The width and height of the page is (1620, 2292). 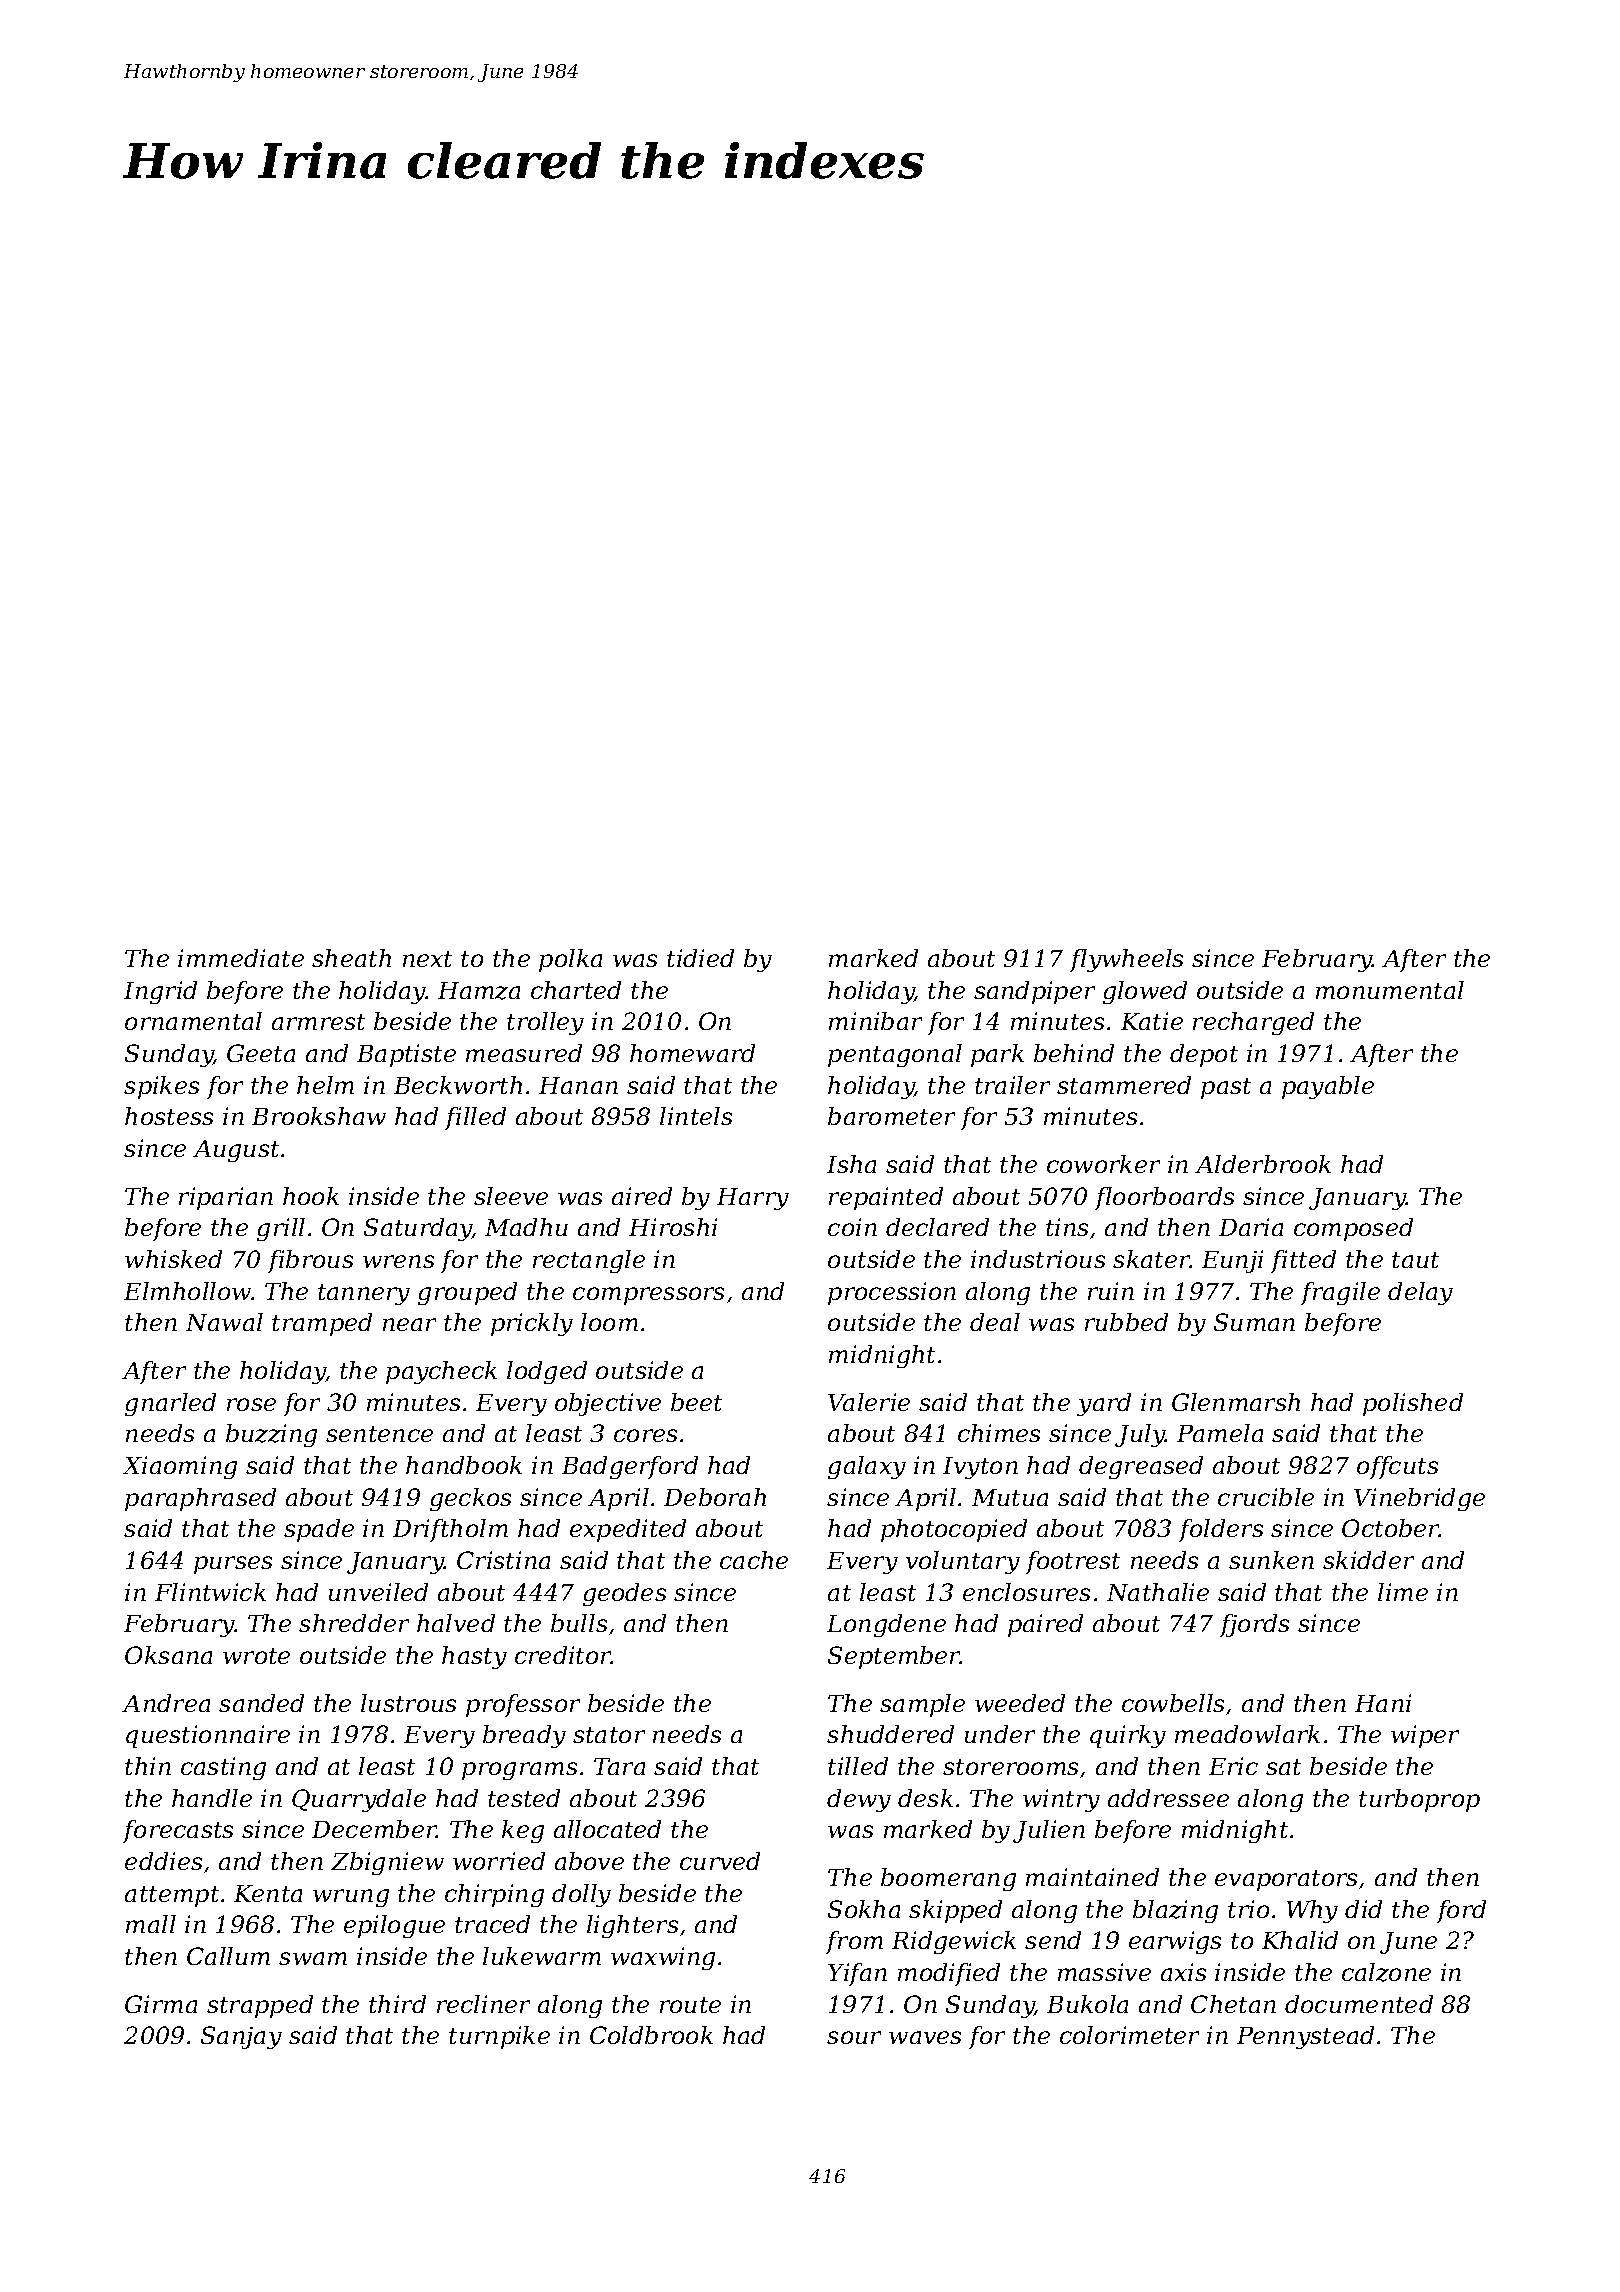 What do you see at coordinates (700, 958) in the page?
I see `tidied` at bounding box center [700, 958].
